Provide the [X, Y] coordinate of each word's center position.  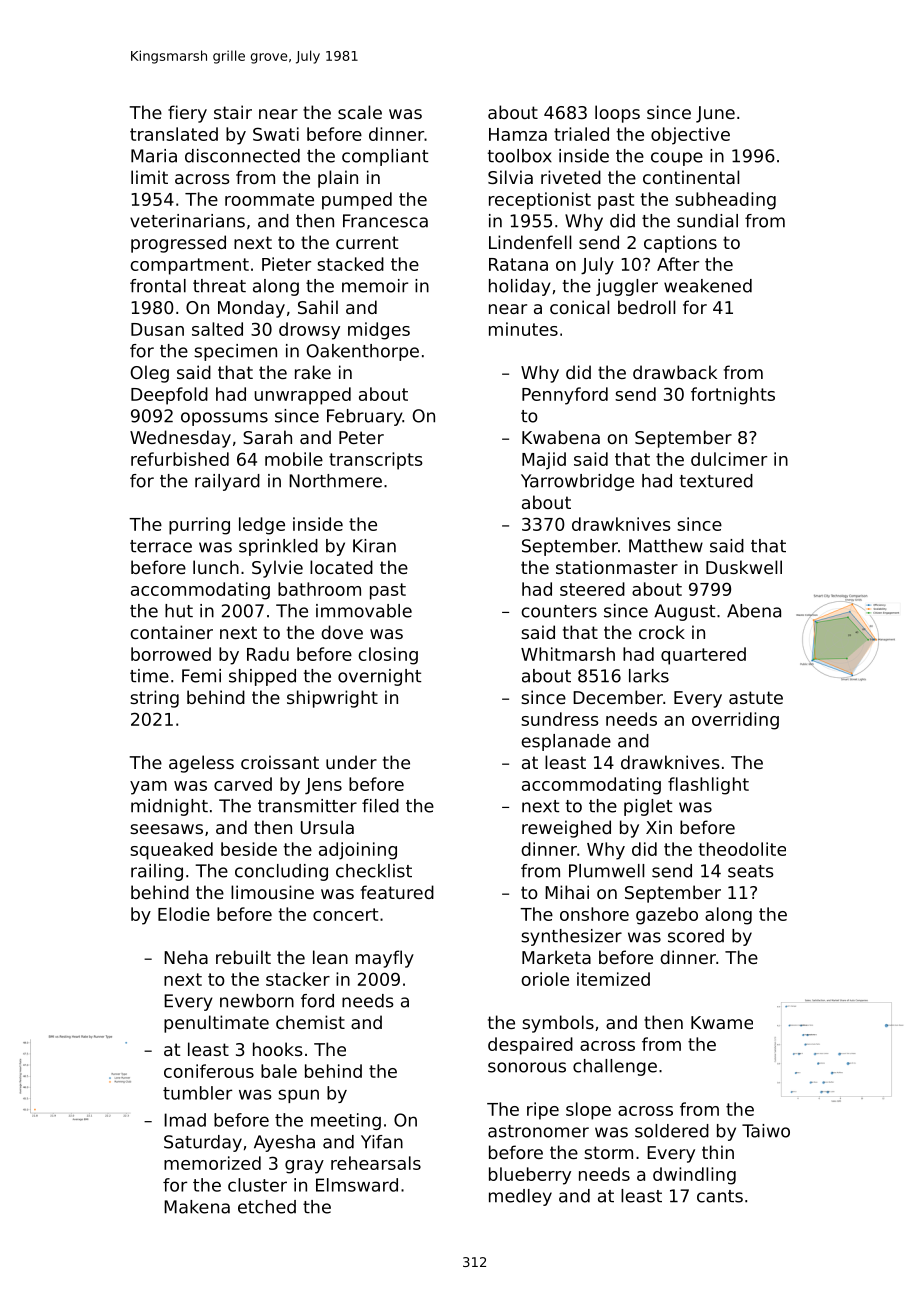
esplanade [566, 742]
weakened [708, 286]
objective [690, 136]
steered [592, 589]
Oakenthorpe [363, 352]
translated [174, 134]
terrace [161, 546]
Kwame [722, 1022]
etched [267, 1207]
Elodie [184, 914]
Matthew [666, 546]
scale [360, 112]
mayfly [385, 959]
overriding [735, 721]
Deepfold [169, 396]
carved [243, 784]
